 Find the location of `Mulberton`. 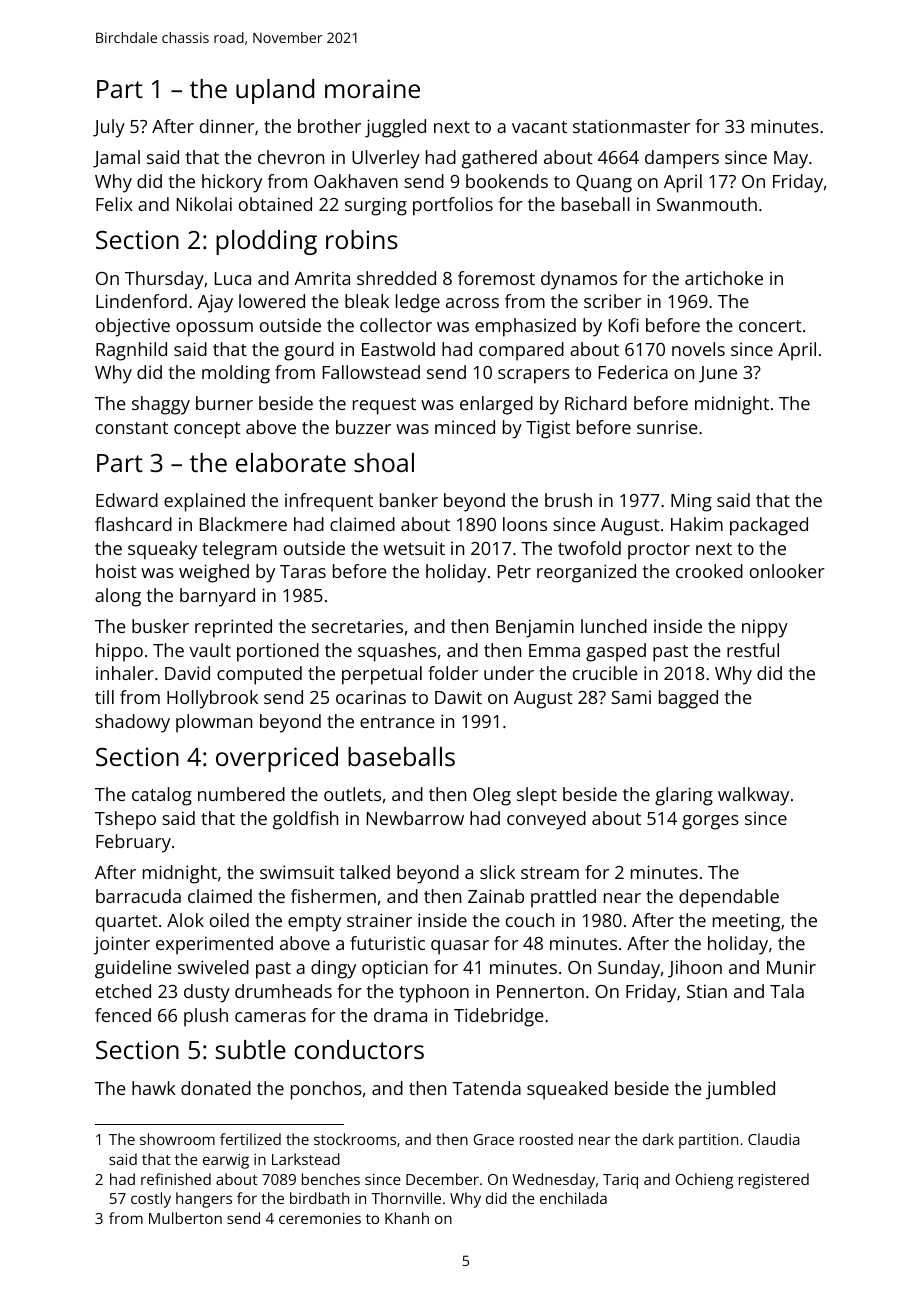

Mulberton is located at coordinates (185, 1218).
